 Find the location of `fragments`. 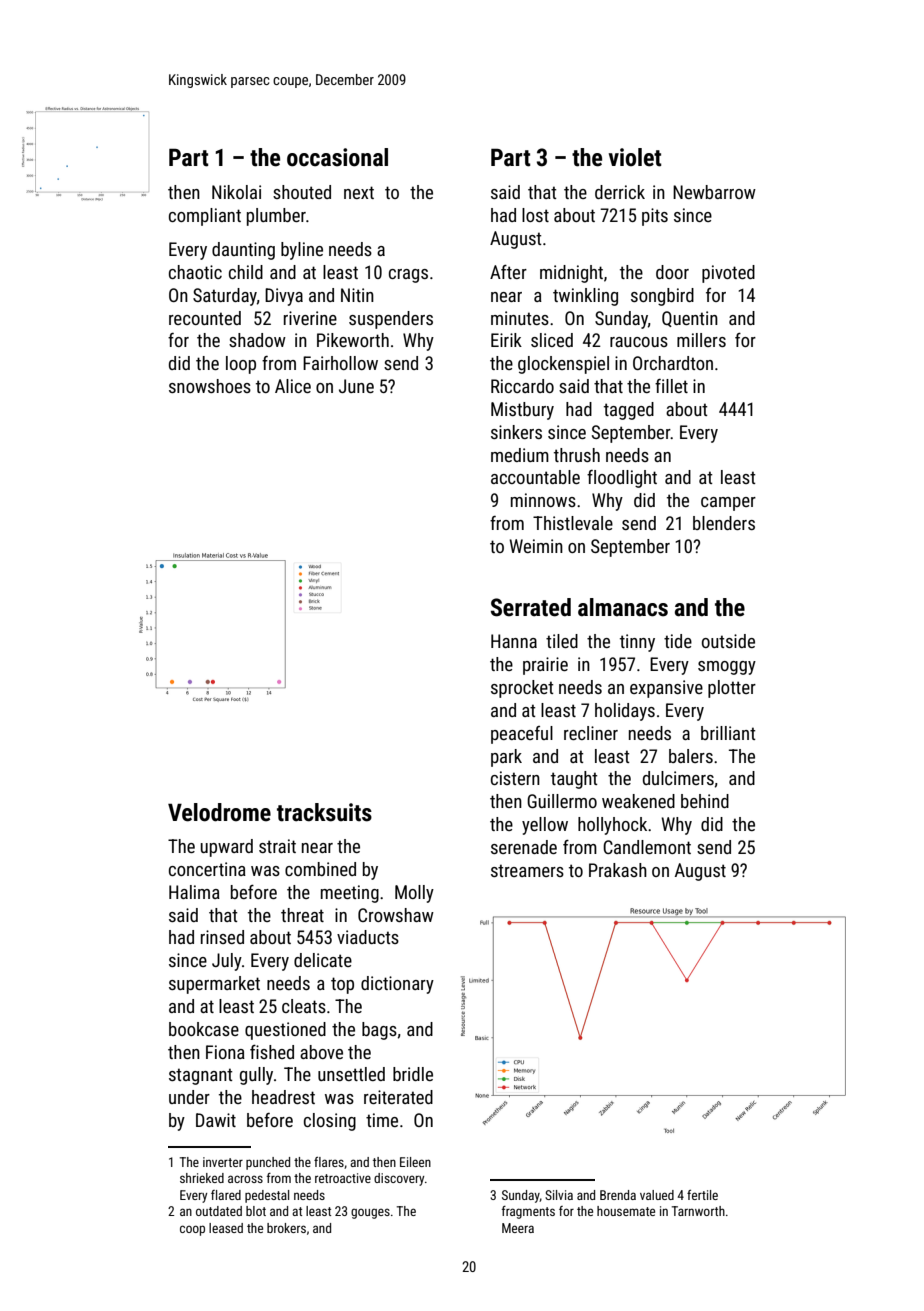

fragments is located at coordinates (528, 1212).
